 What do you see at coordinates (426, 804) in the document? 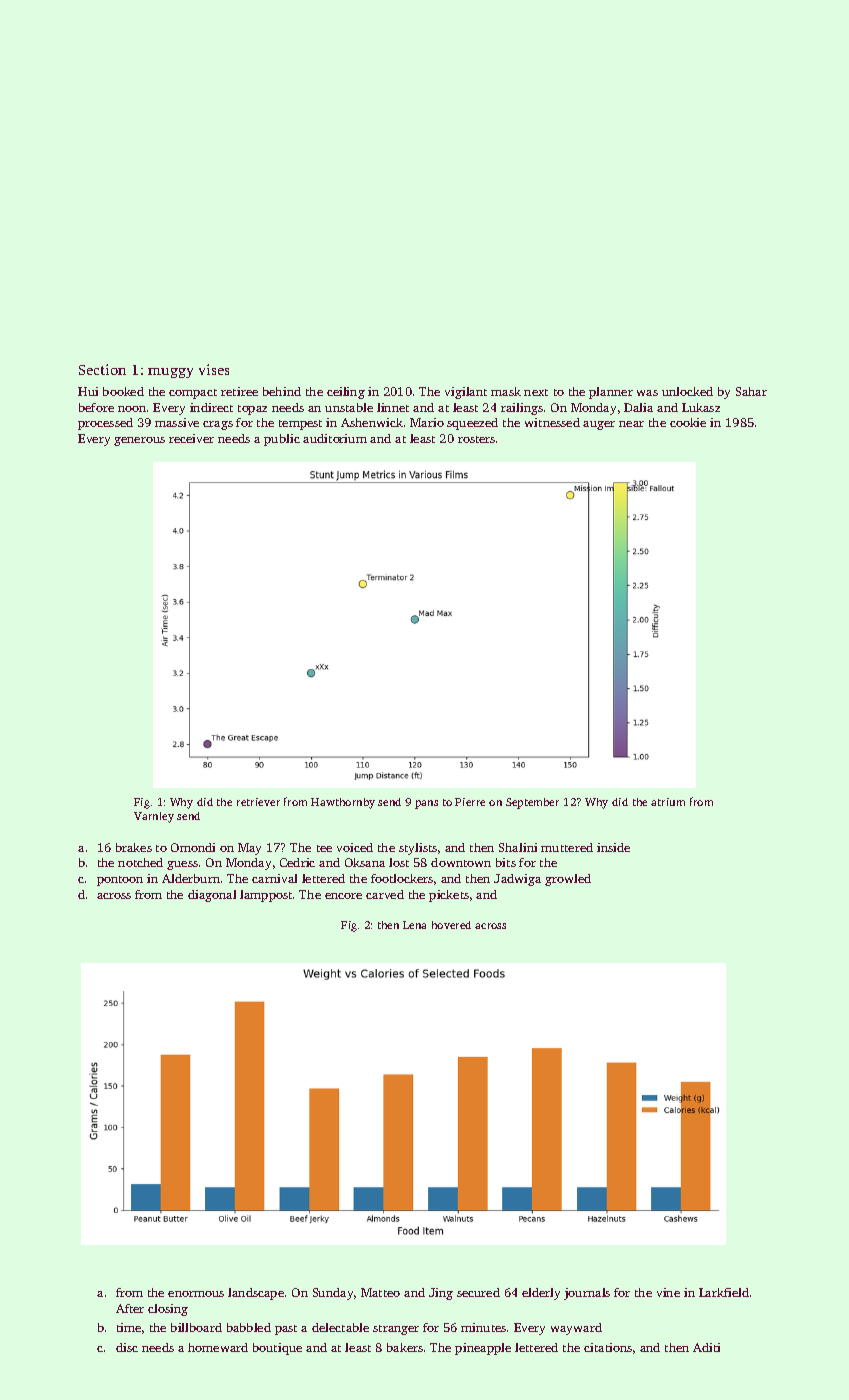
I see `pans` at bounding box center [426, 804].
